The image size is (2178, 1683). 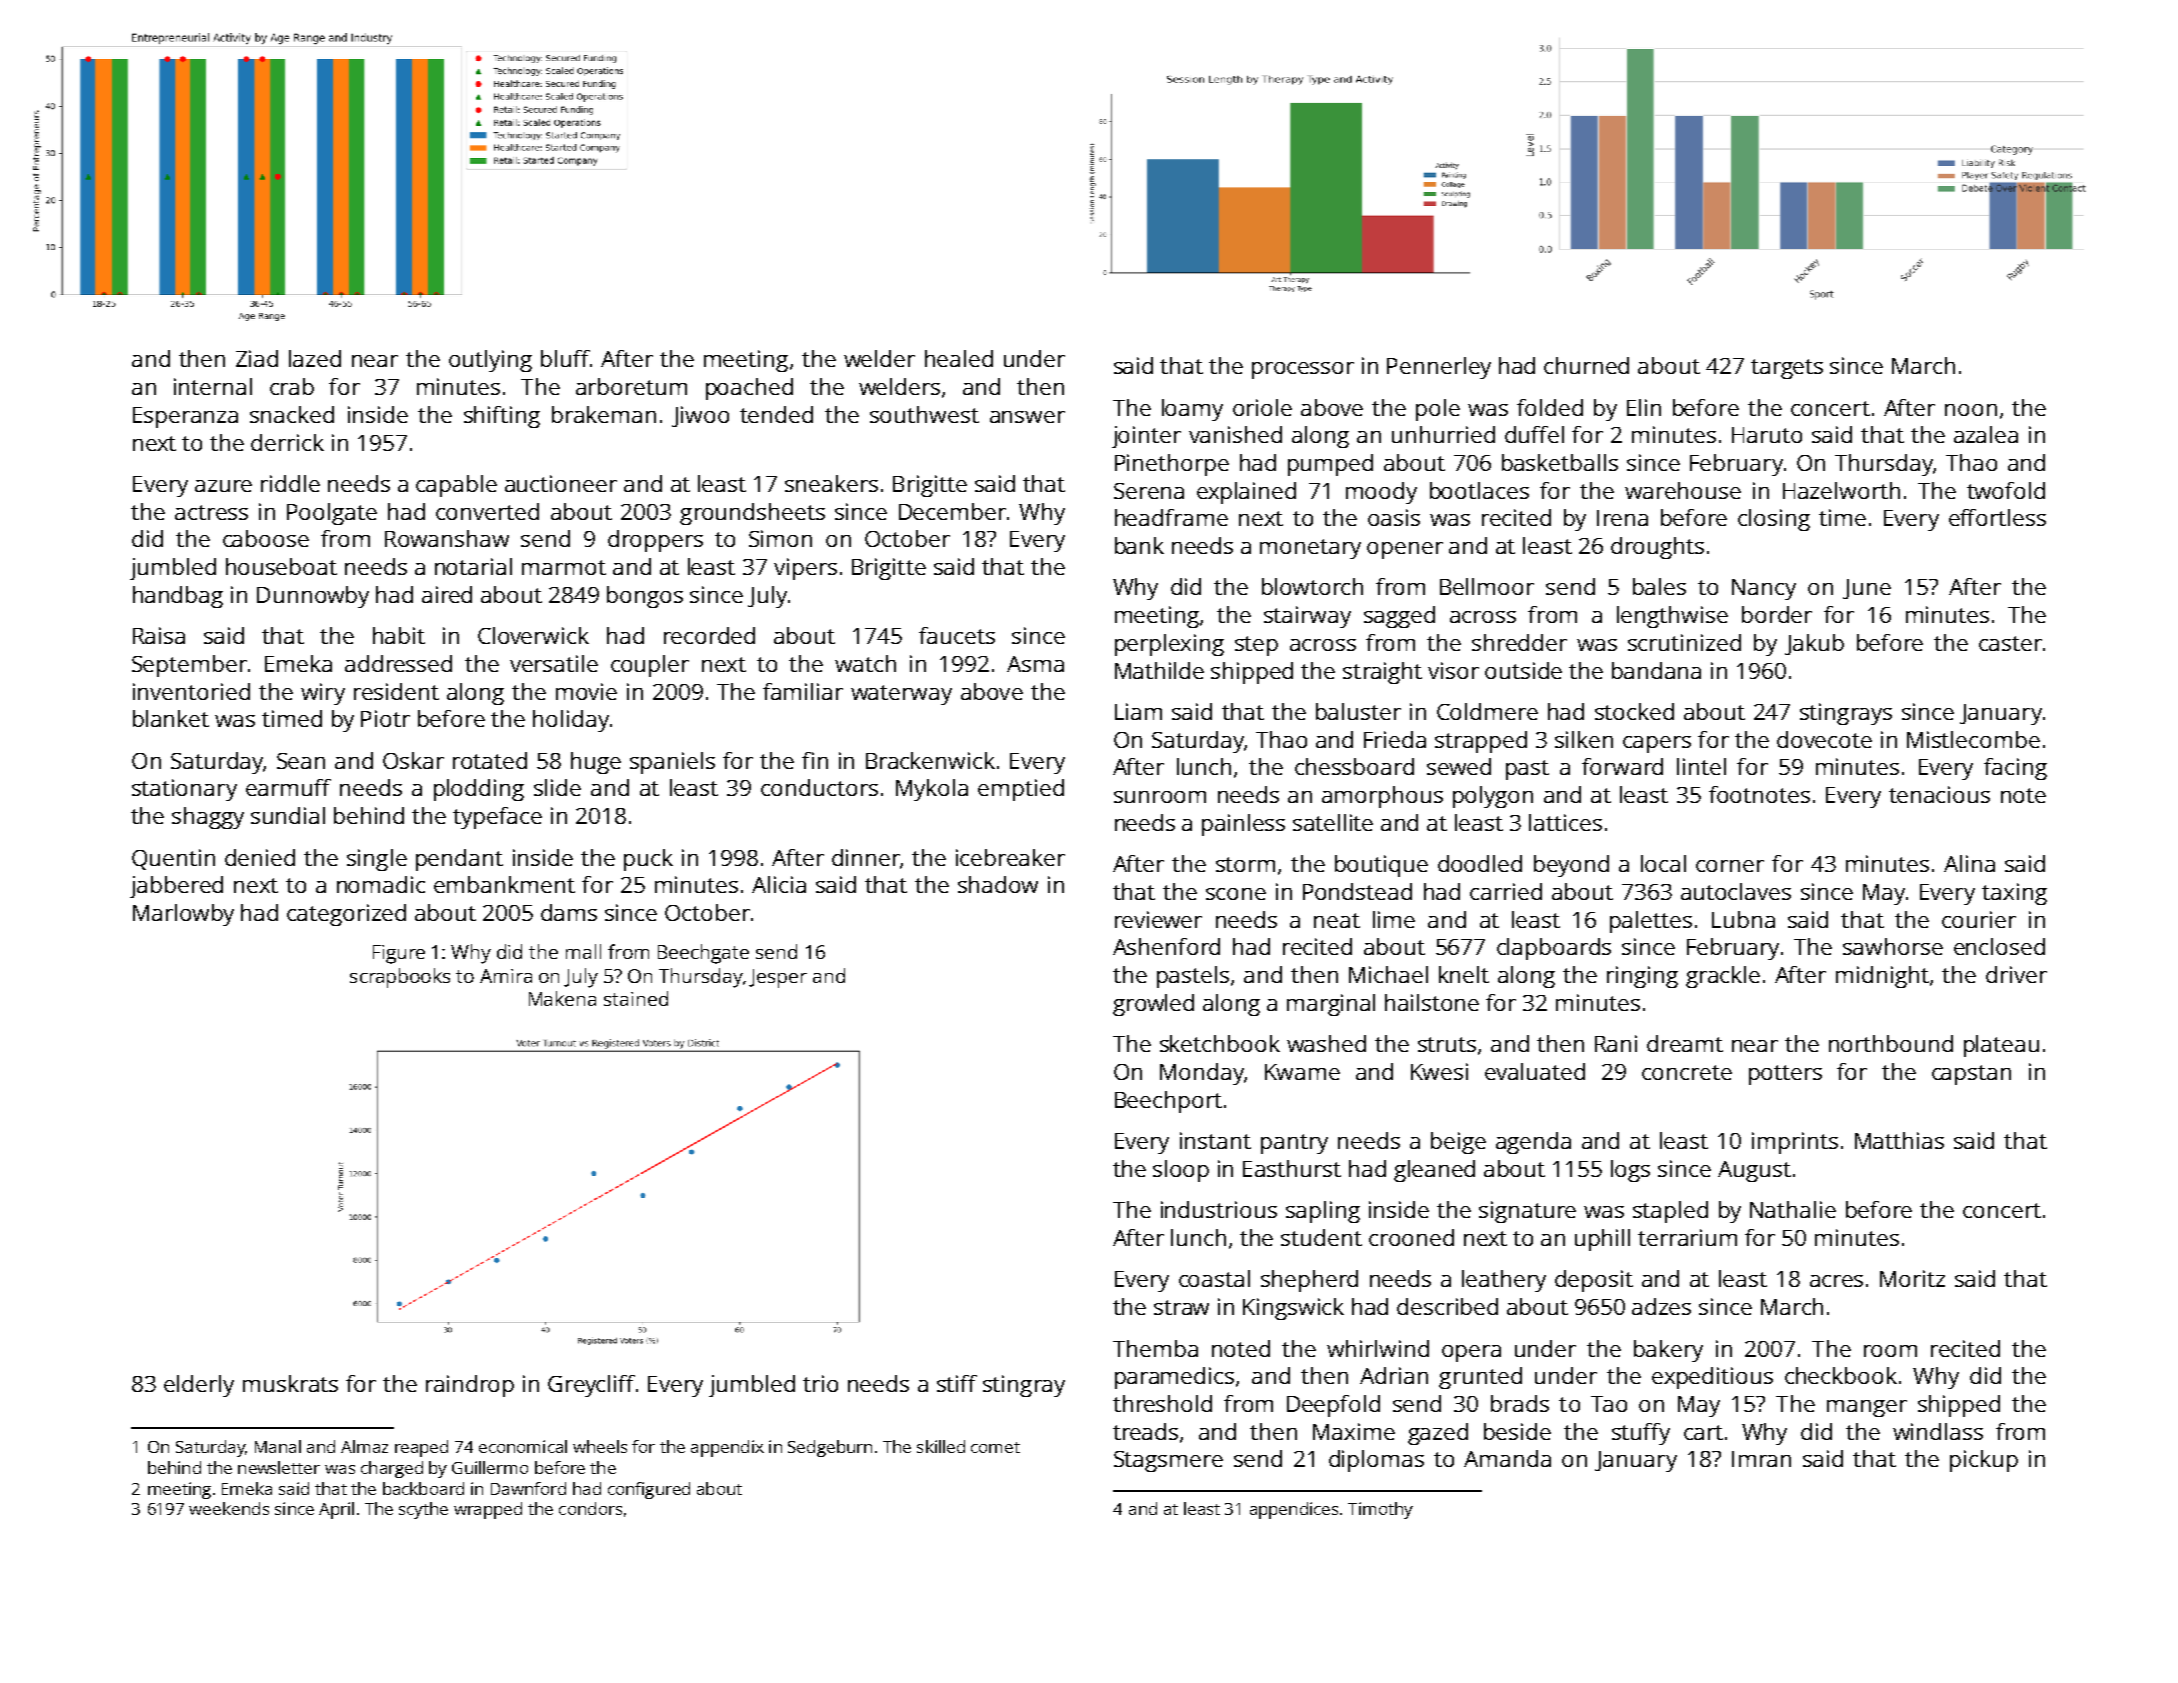 I want to click on lazed, so click(x=315, y=358).
